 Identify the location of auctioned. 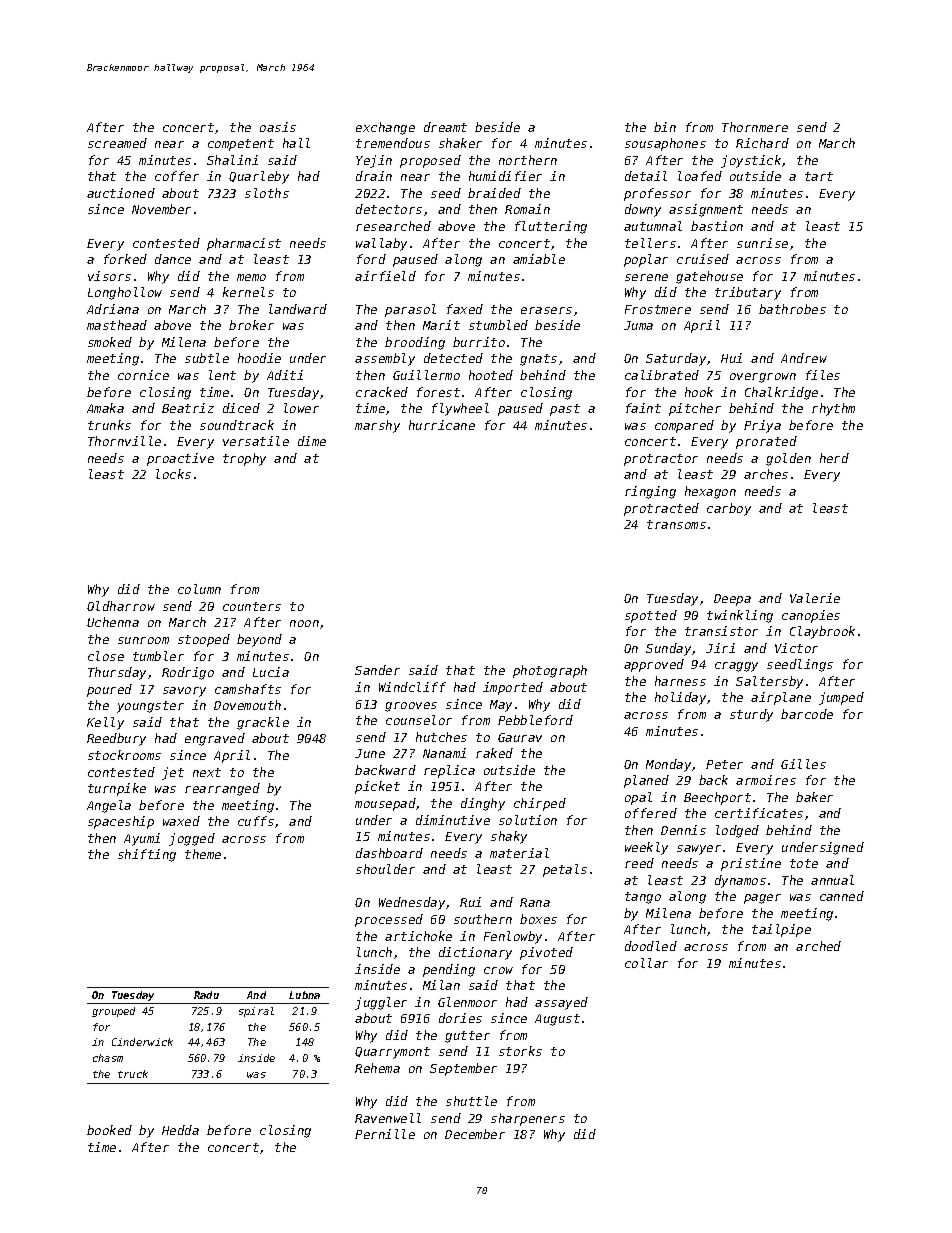
(121, 193).
